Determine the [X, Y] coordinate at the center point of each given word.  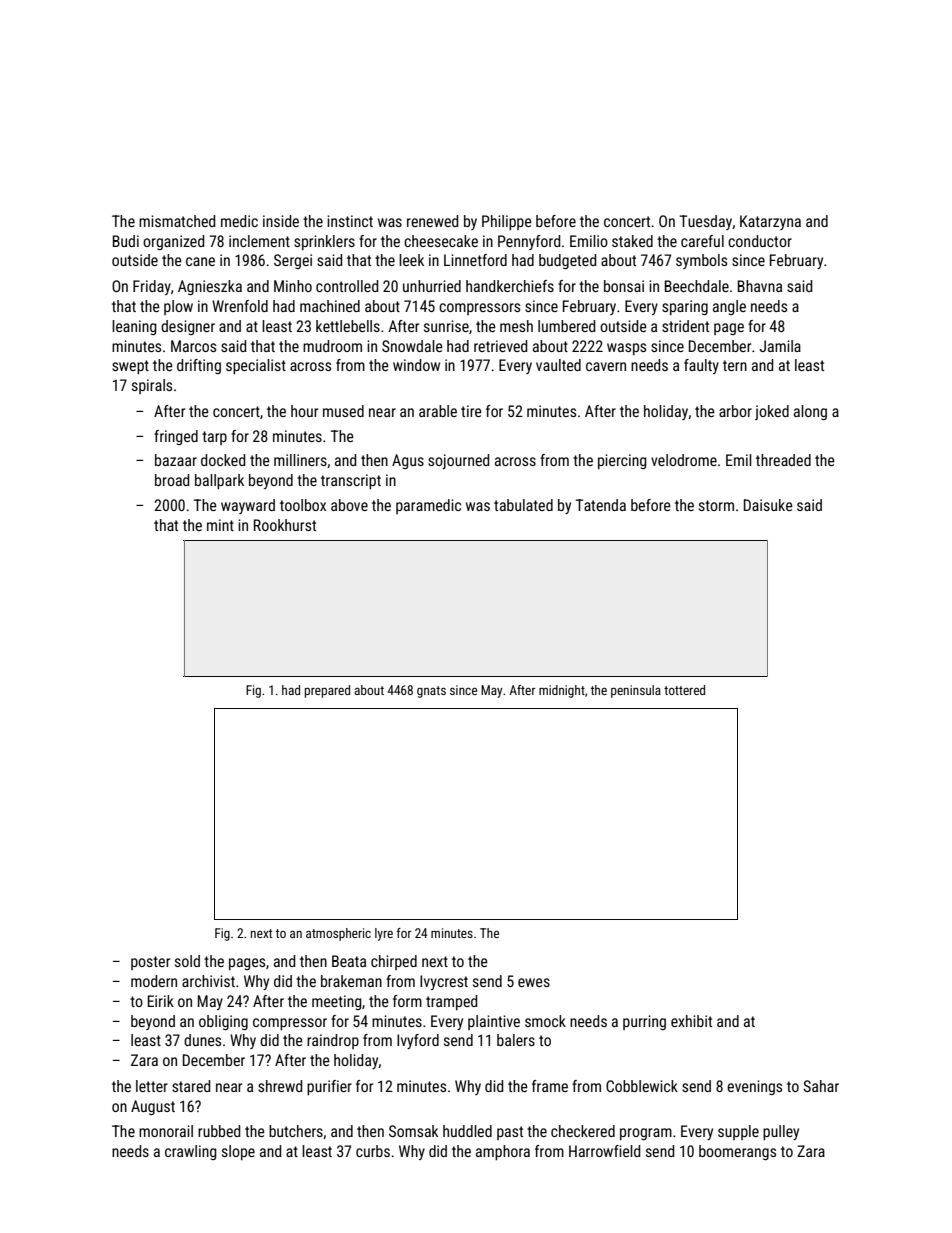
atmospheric [338, 934]
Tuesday [706, 222]
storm [716, 505]
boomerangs [737, 1152]
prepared [327, 691]
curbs [373, 1151]
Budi [126, 241]
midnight [562, 691]
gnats [431, 692]
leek [411, 260]
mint [220, 525]
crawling [191, 1152]
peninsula [636, 691]
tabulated [523, 505]
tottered [684, 690]
